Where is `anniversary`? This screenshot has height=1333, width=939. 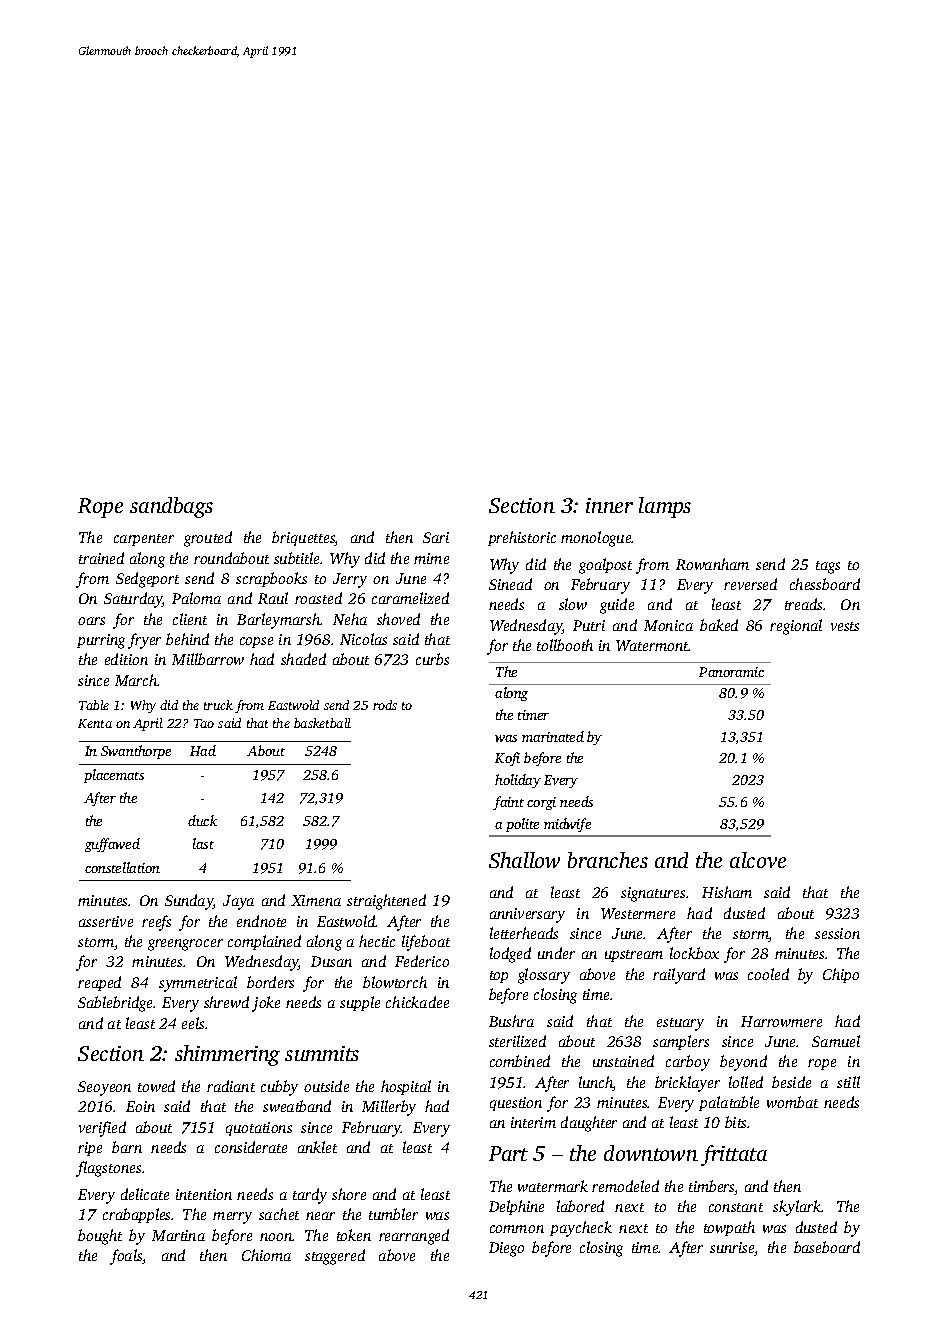
anniversary is located at coordinates (527, 915).
